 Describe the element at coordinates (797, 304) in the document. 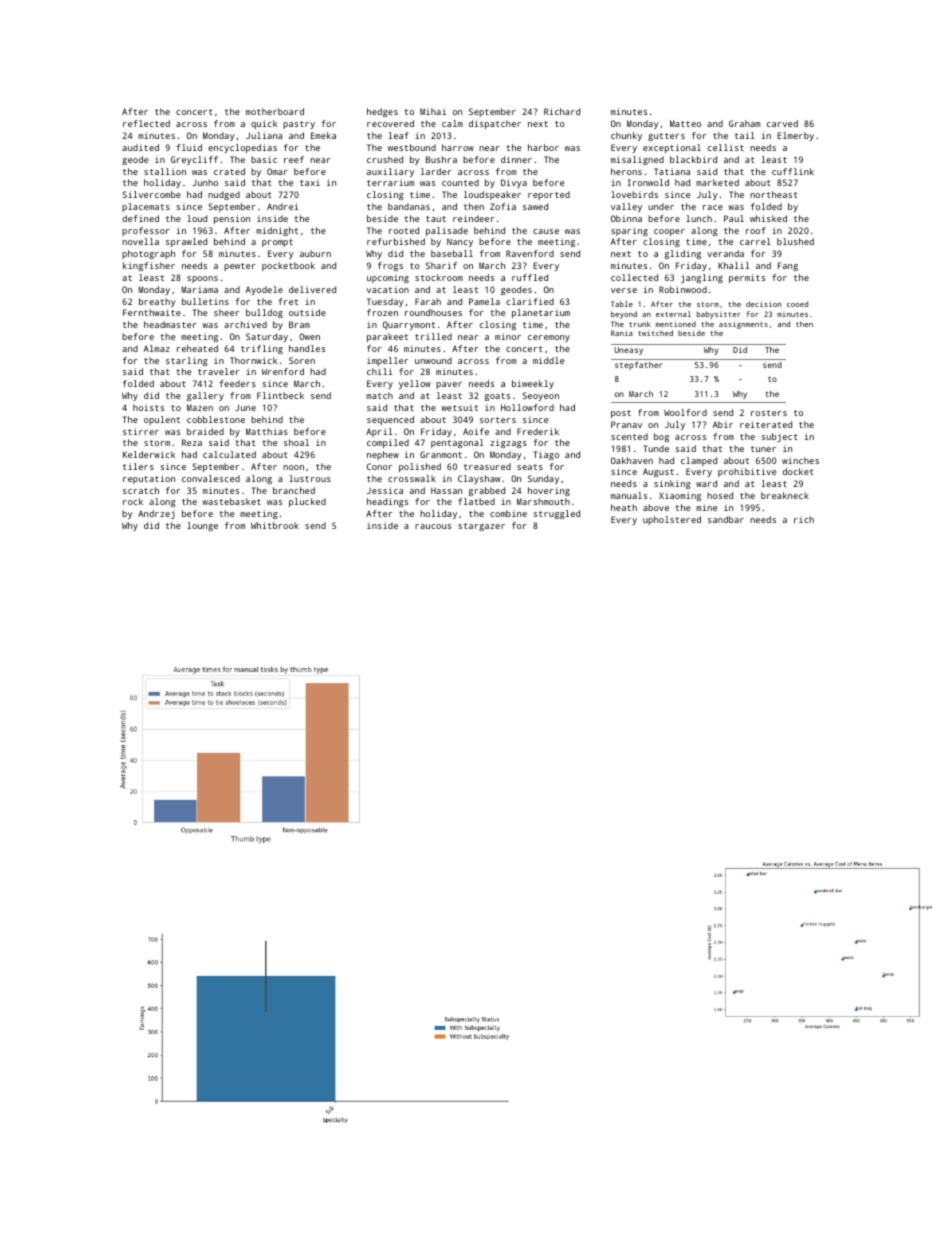

I see `cooed` at that location.
